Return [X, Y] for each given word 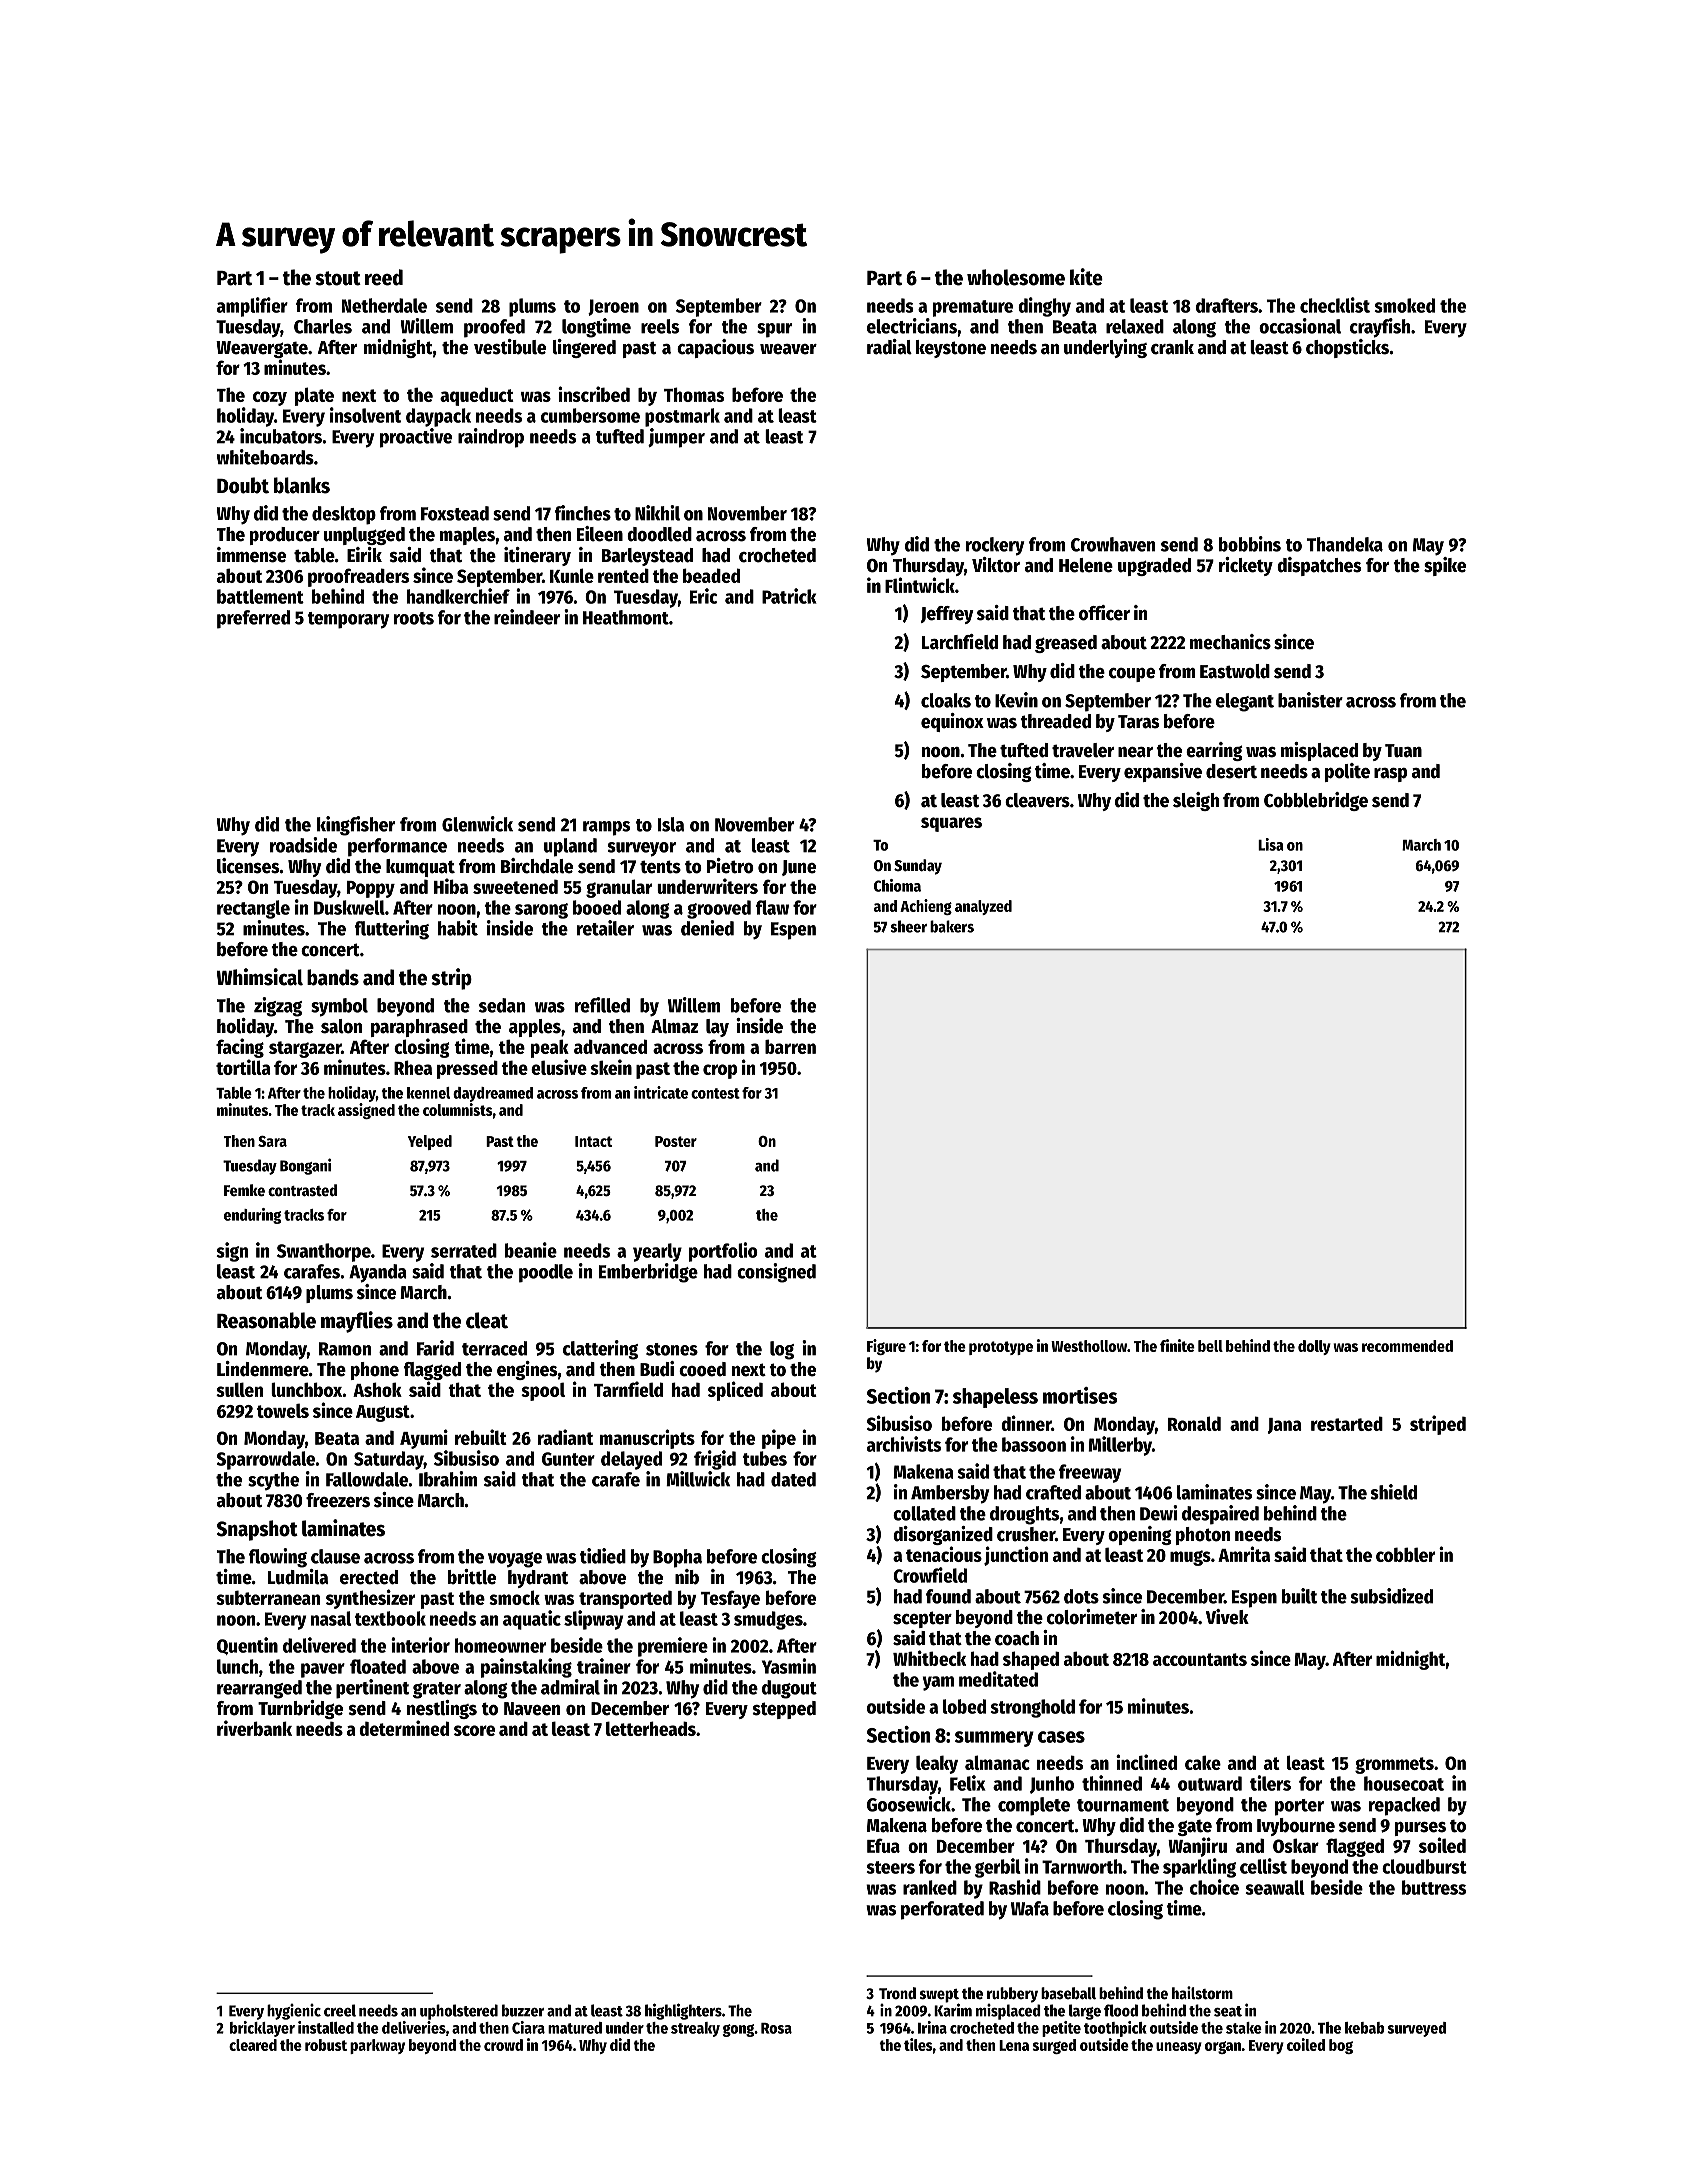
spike [1445, 566]
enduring [252, 1216]
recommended [1407, 1346]
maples [467, 536]
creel [340, 2010]
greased [1066, 644]
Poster [676, 1141]
